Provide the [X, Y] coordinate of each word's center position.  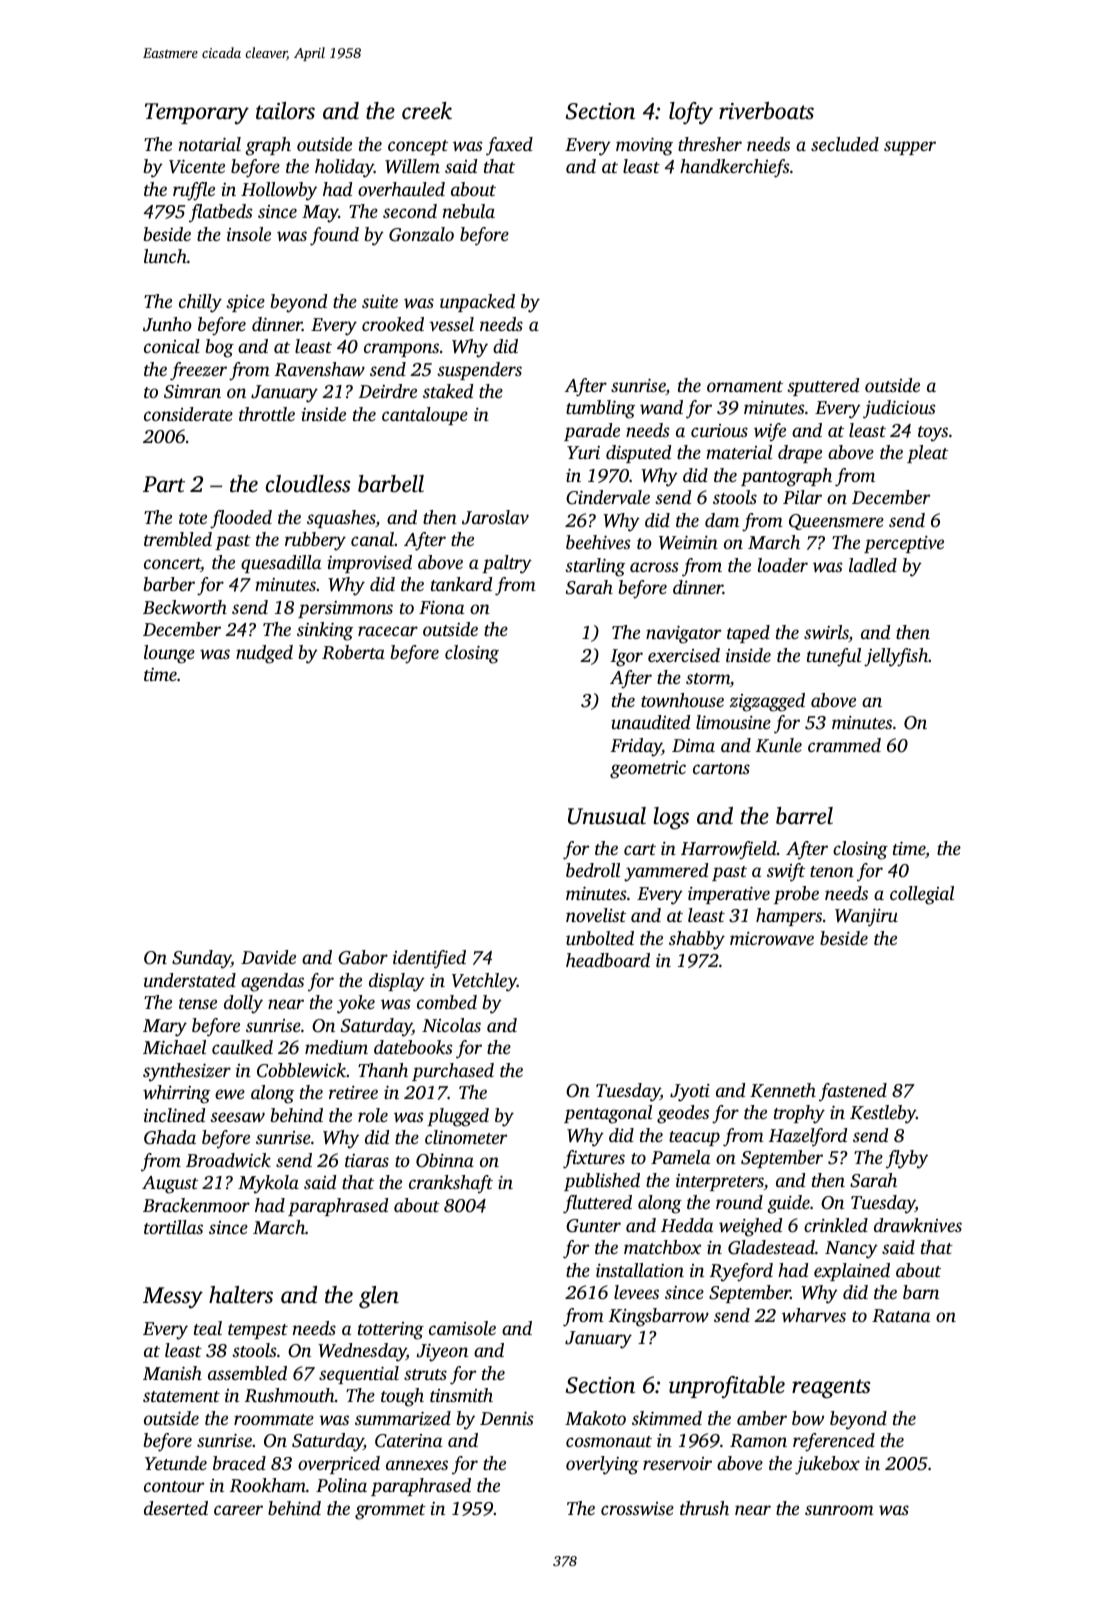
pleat [927, 454]
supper [910, 148]
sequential [359, 1375]
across [654, 567]
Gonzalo [421, 234]
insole [249, 234]
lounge [169, 654]
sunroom [839, 1510]
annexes [417, 1465]
